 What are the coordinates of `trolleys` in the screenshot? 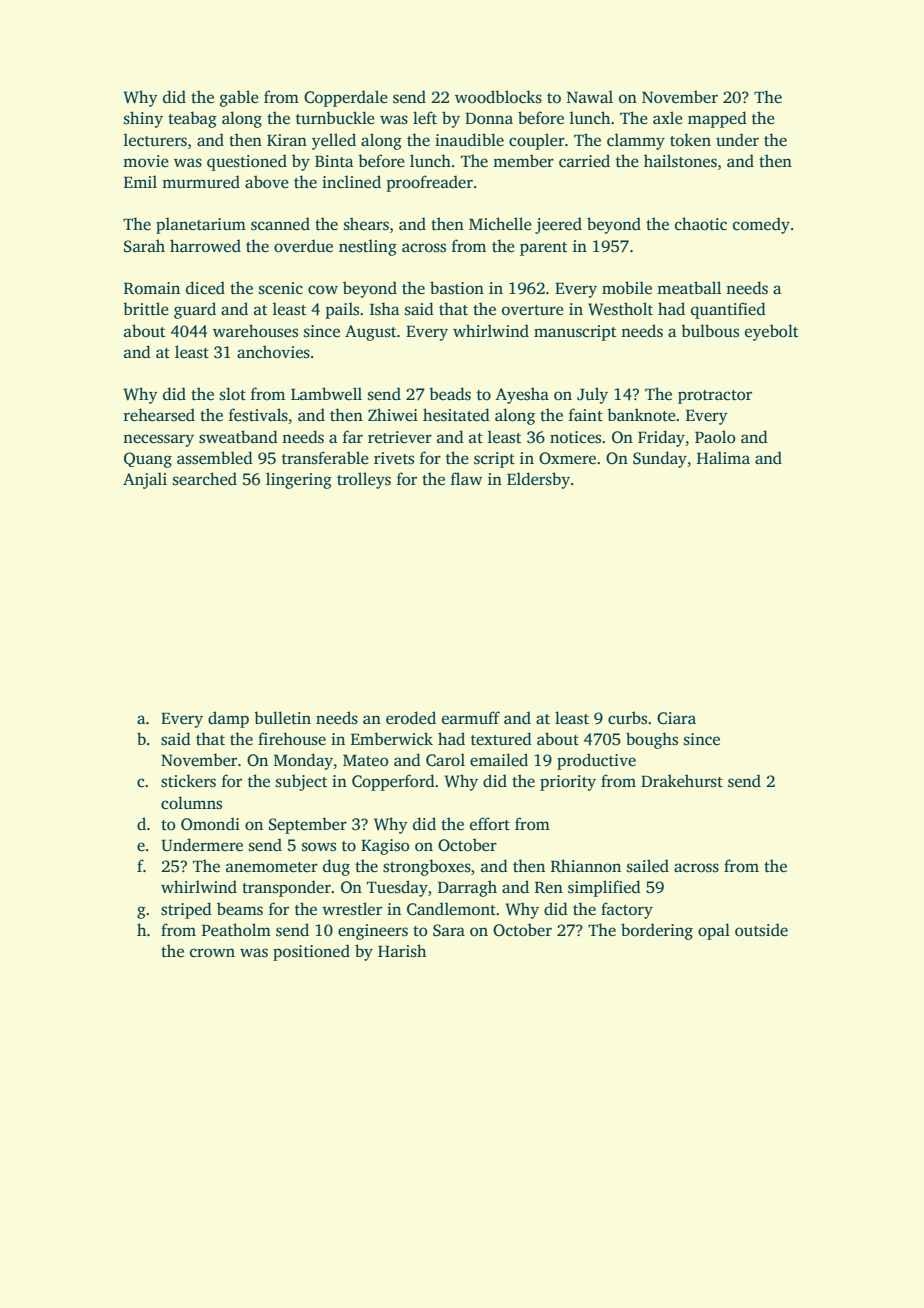 It's located at (364, 480).
